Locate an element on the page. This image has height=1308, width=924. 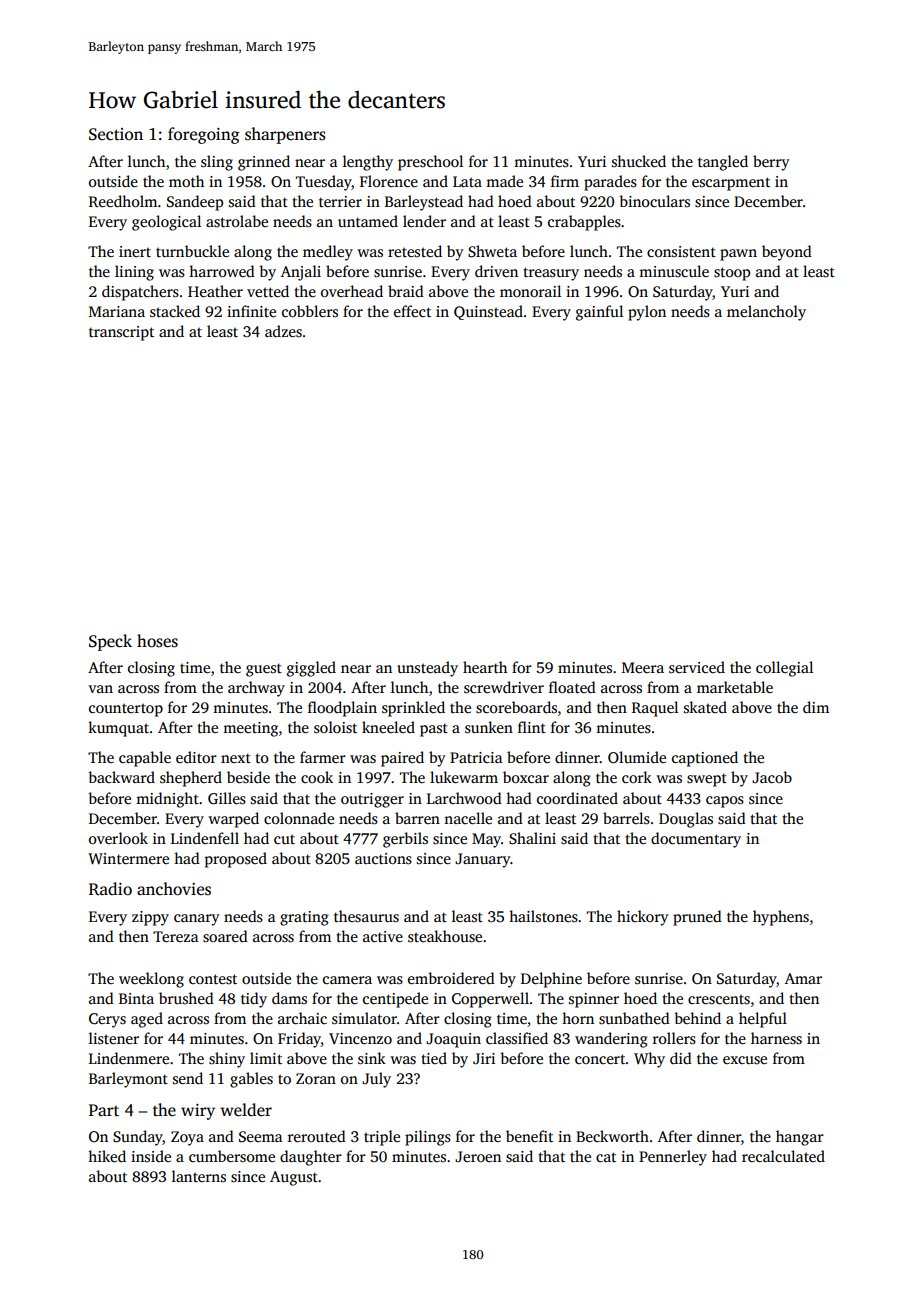
past is located at coordinates (434, 730).
